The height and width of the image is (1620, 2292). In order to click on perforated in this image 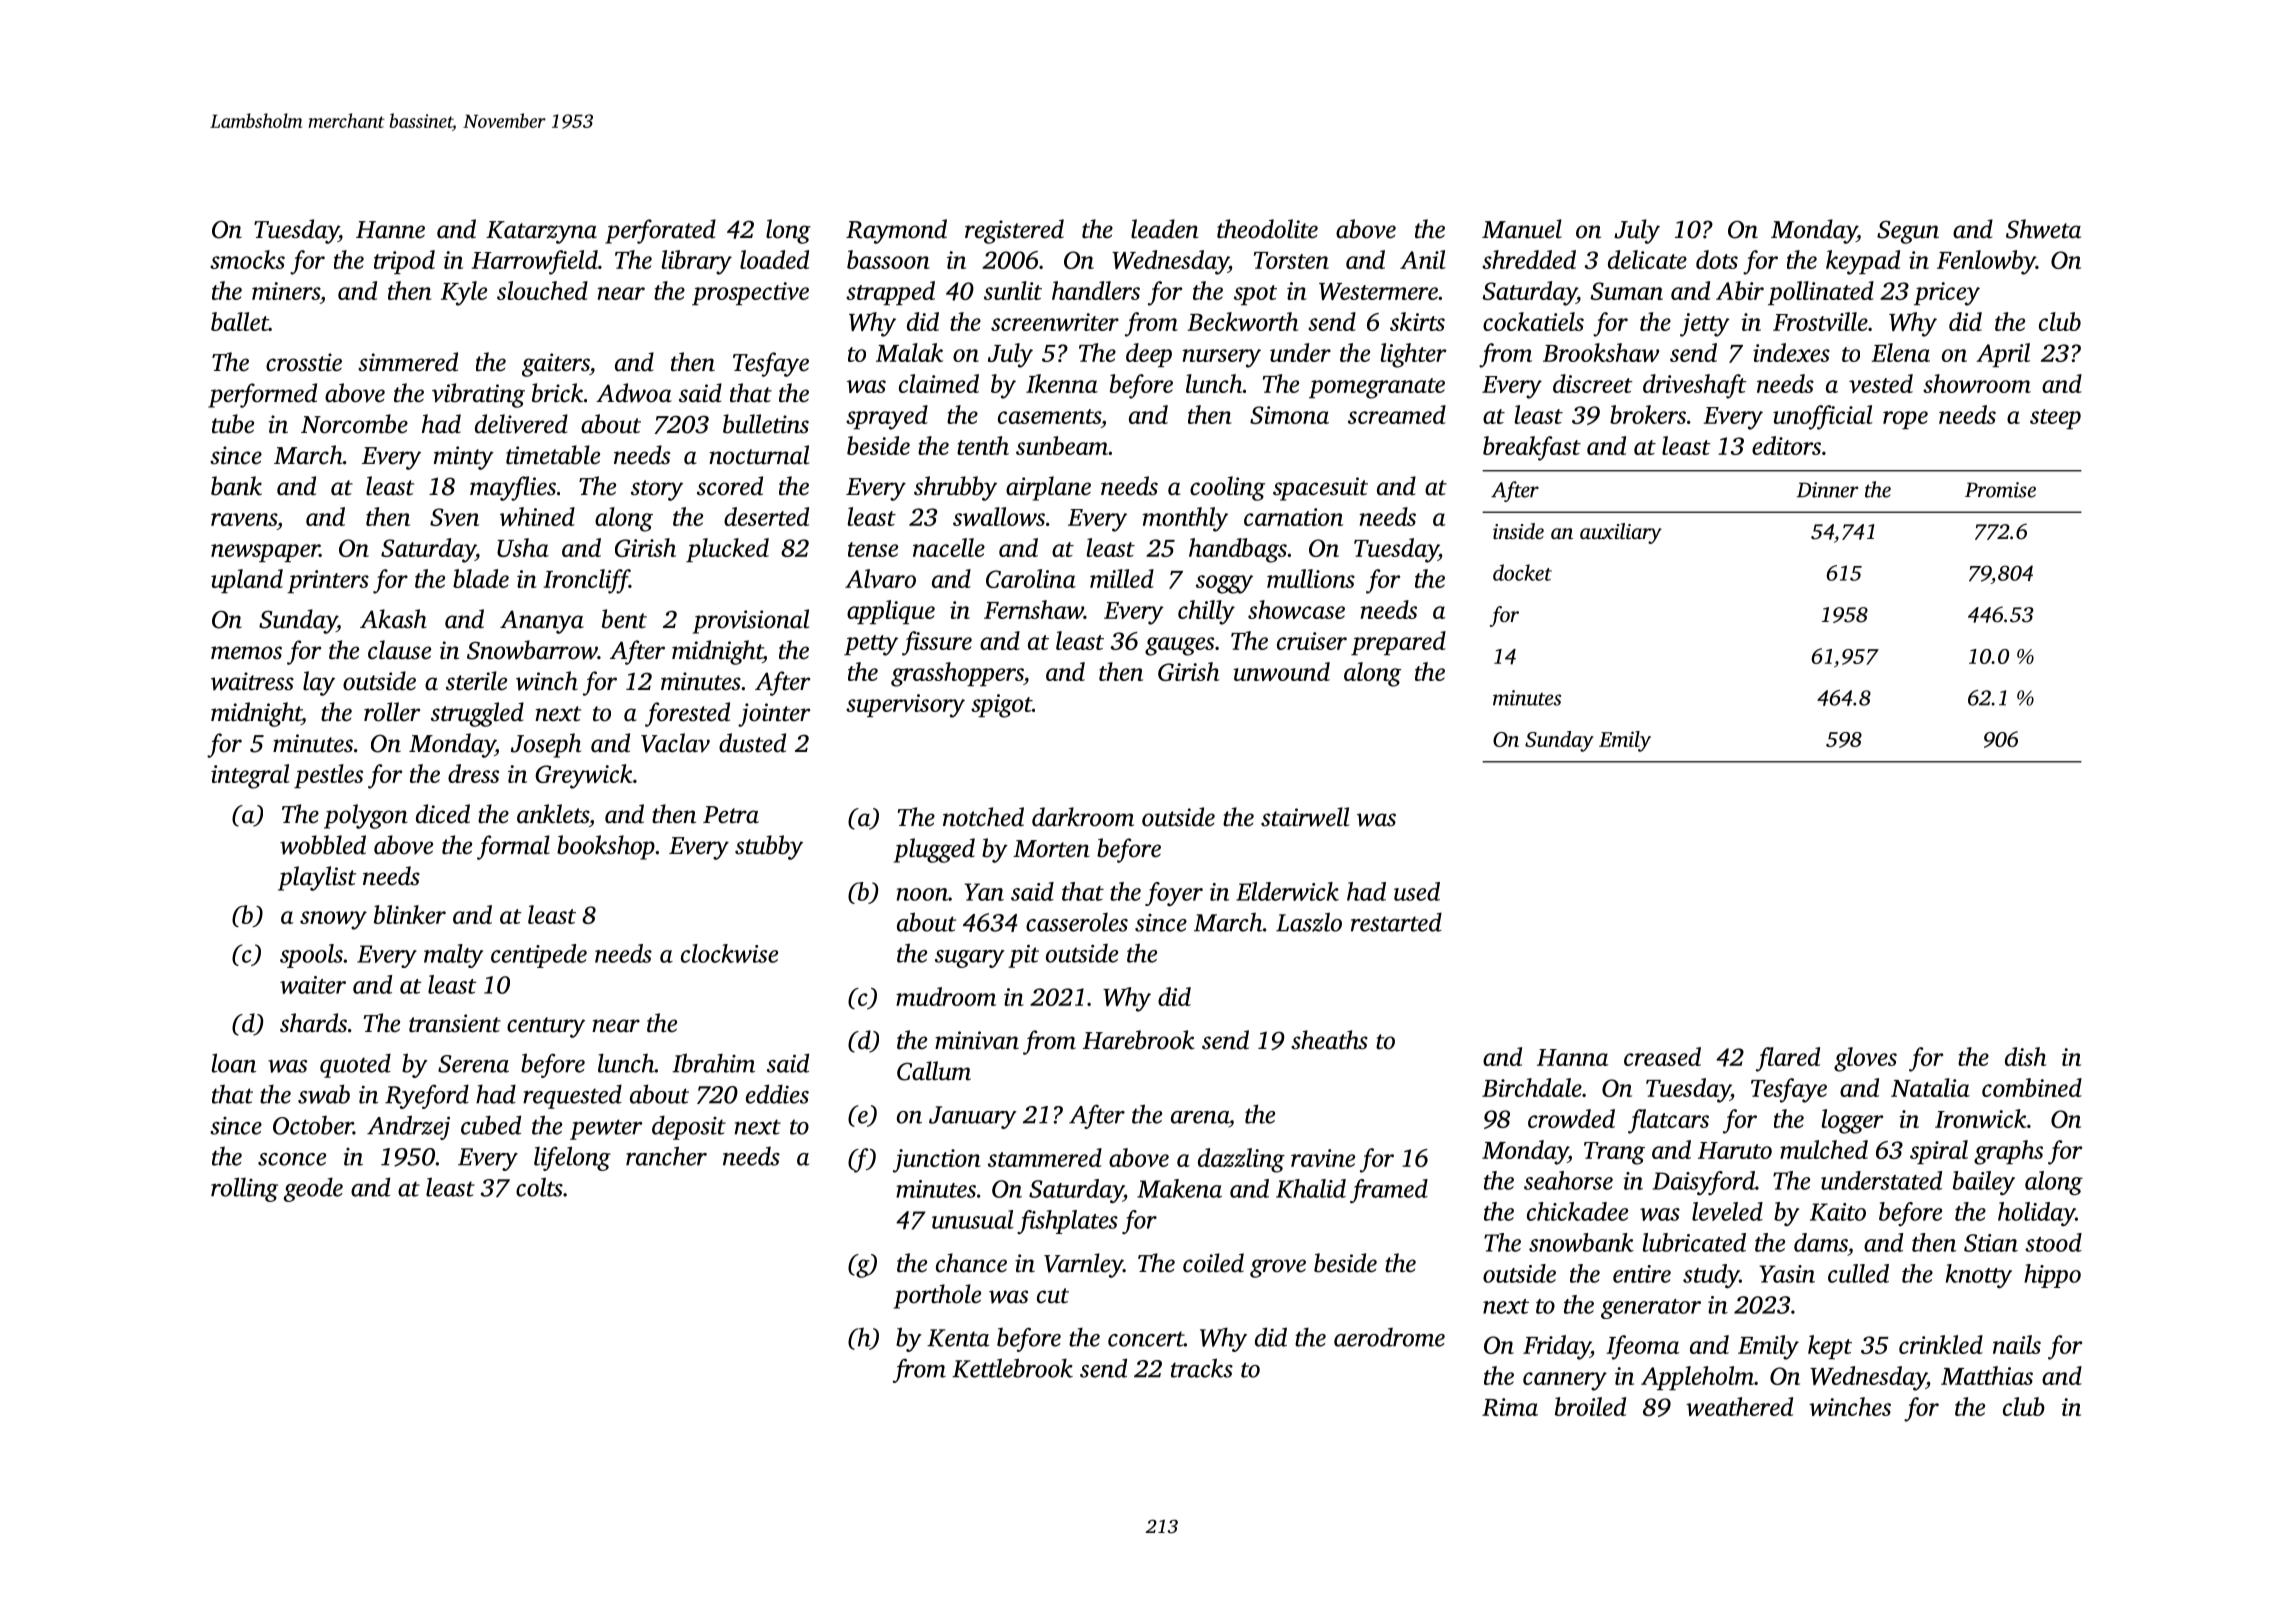, I will do `click(660, 231)`.
